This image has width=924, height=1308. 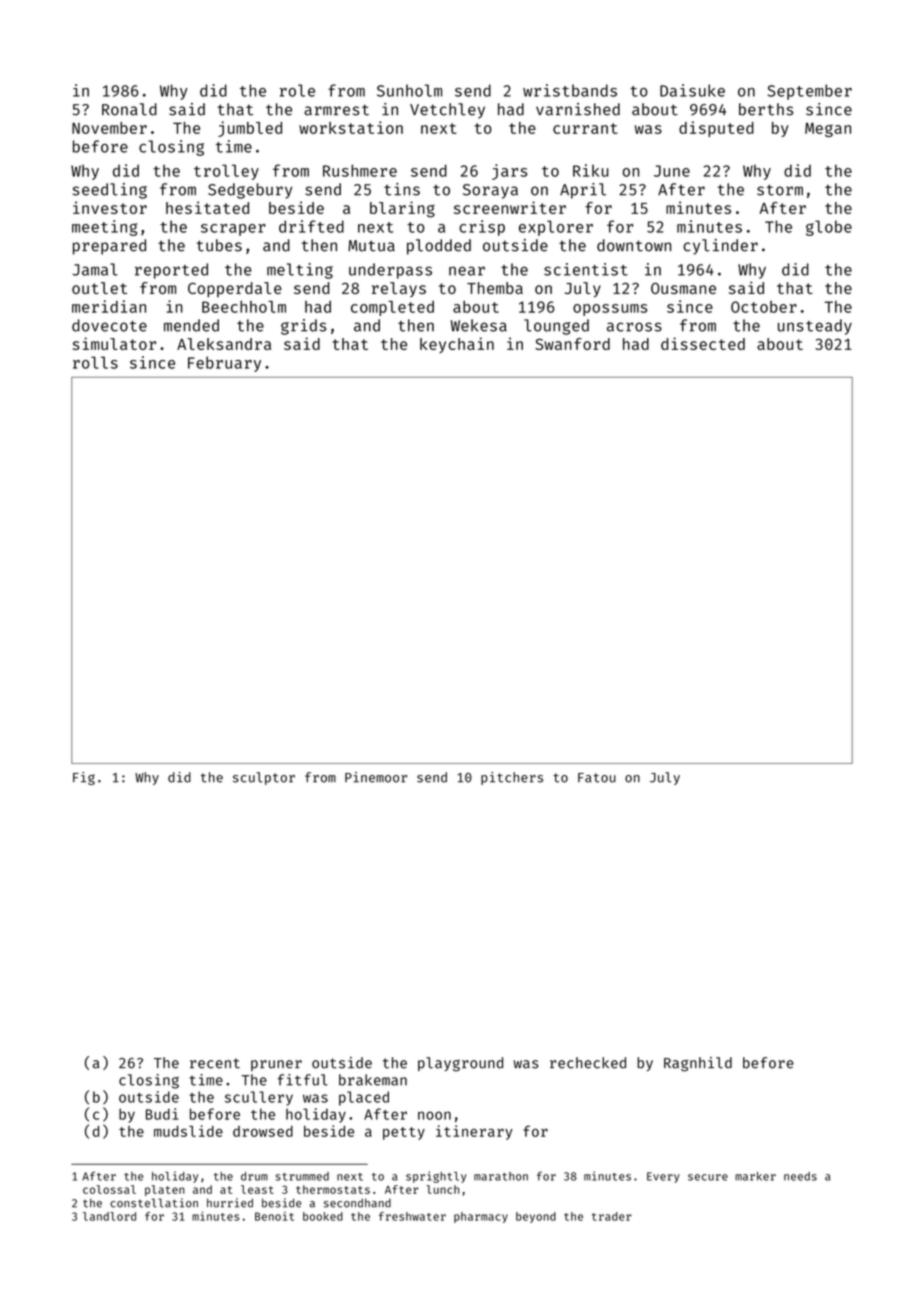 What do you see at coordinates (457, 345) in the image?
I see `keychain` at bounding box center [457, 345].
